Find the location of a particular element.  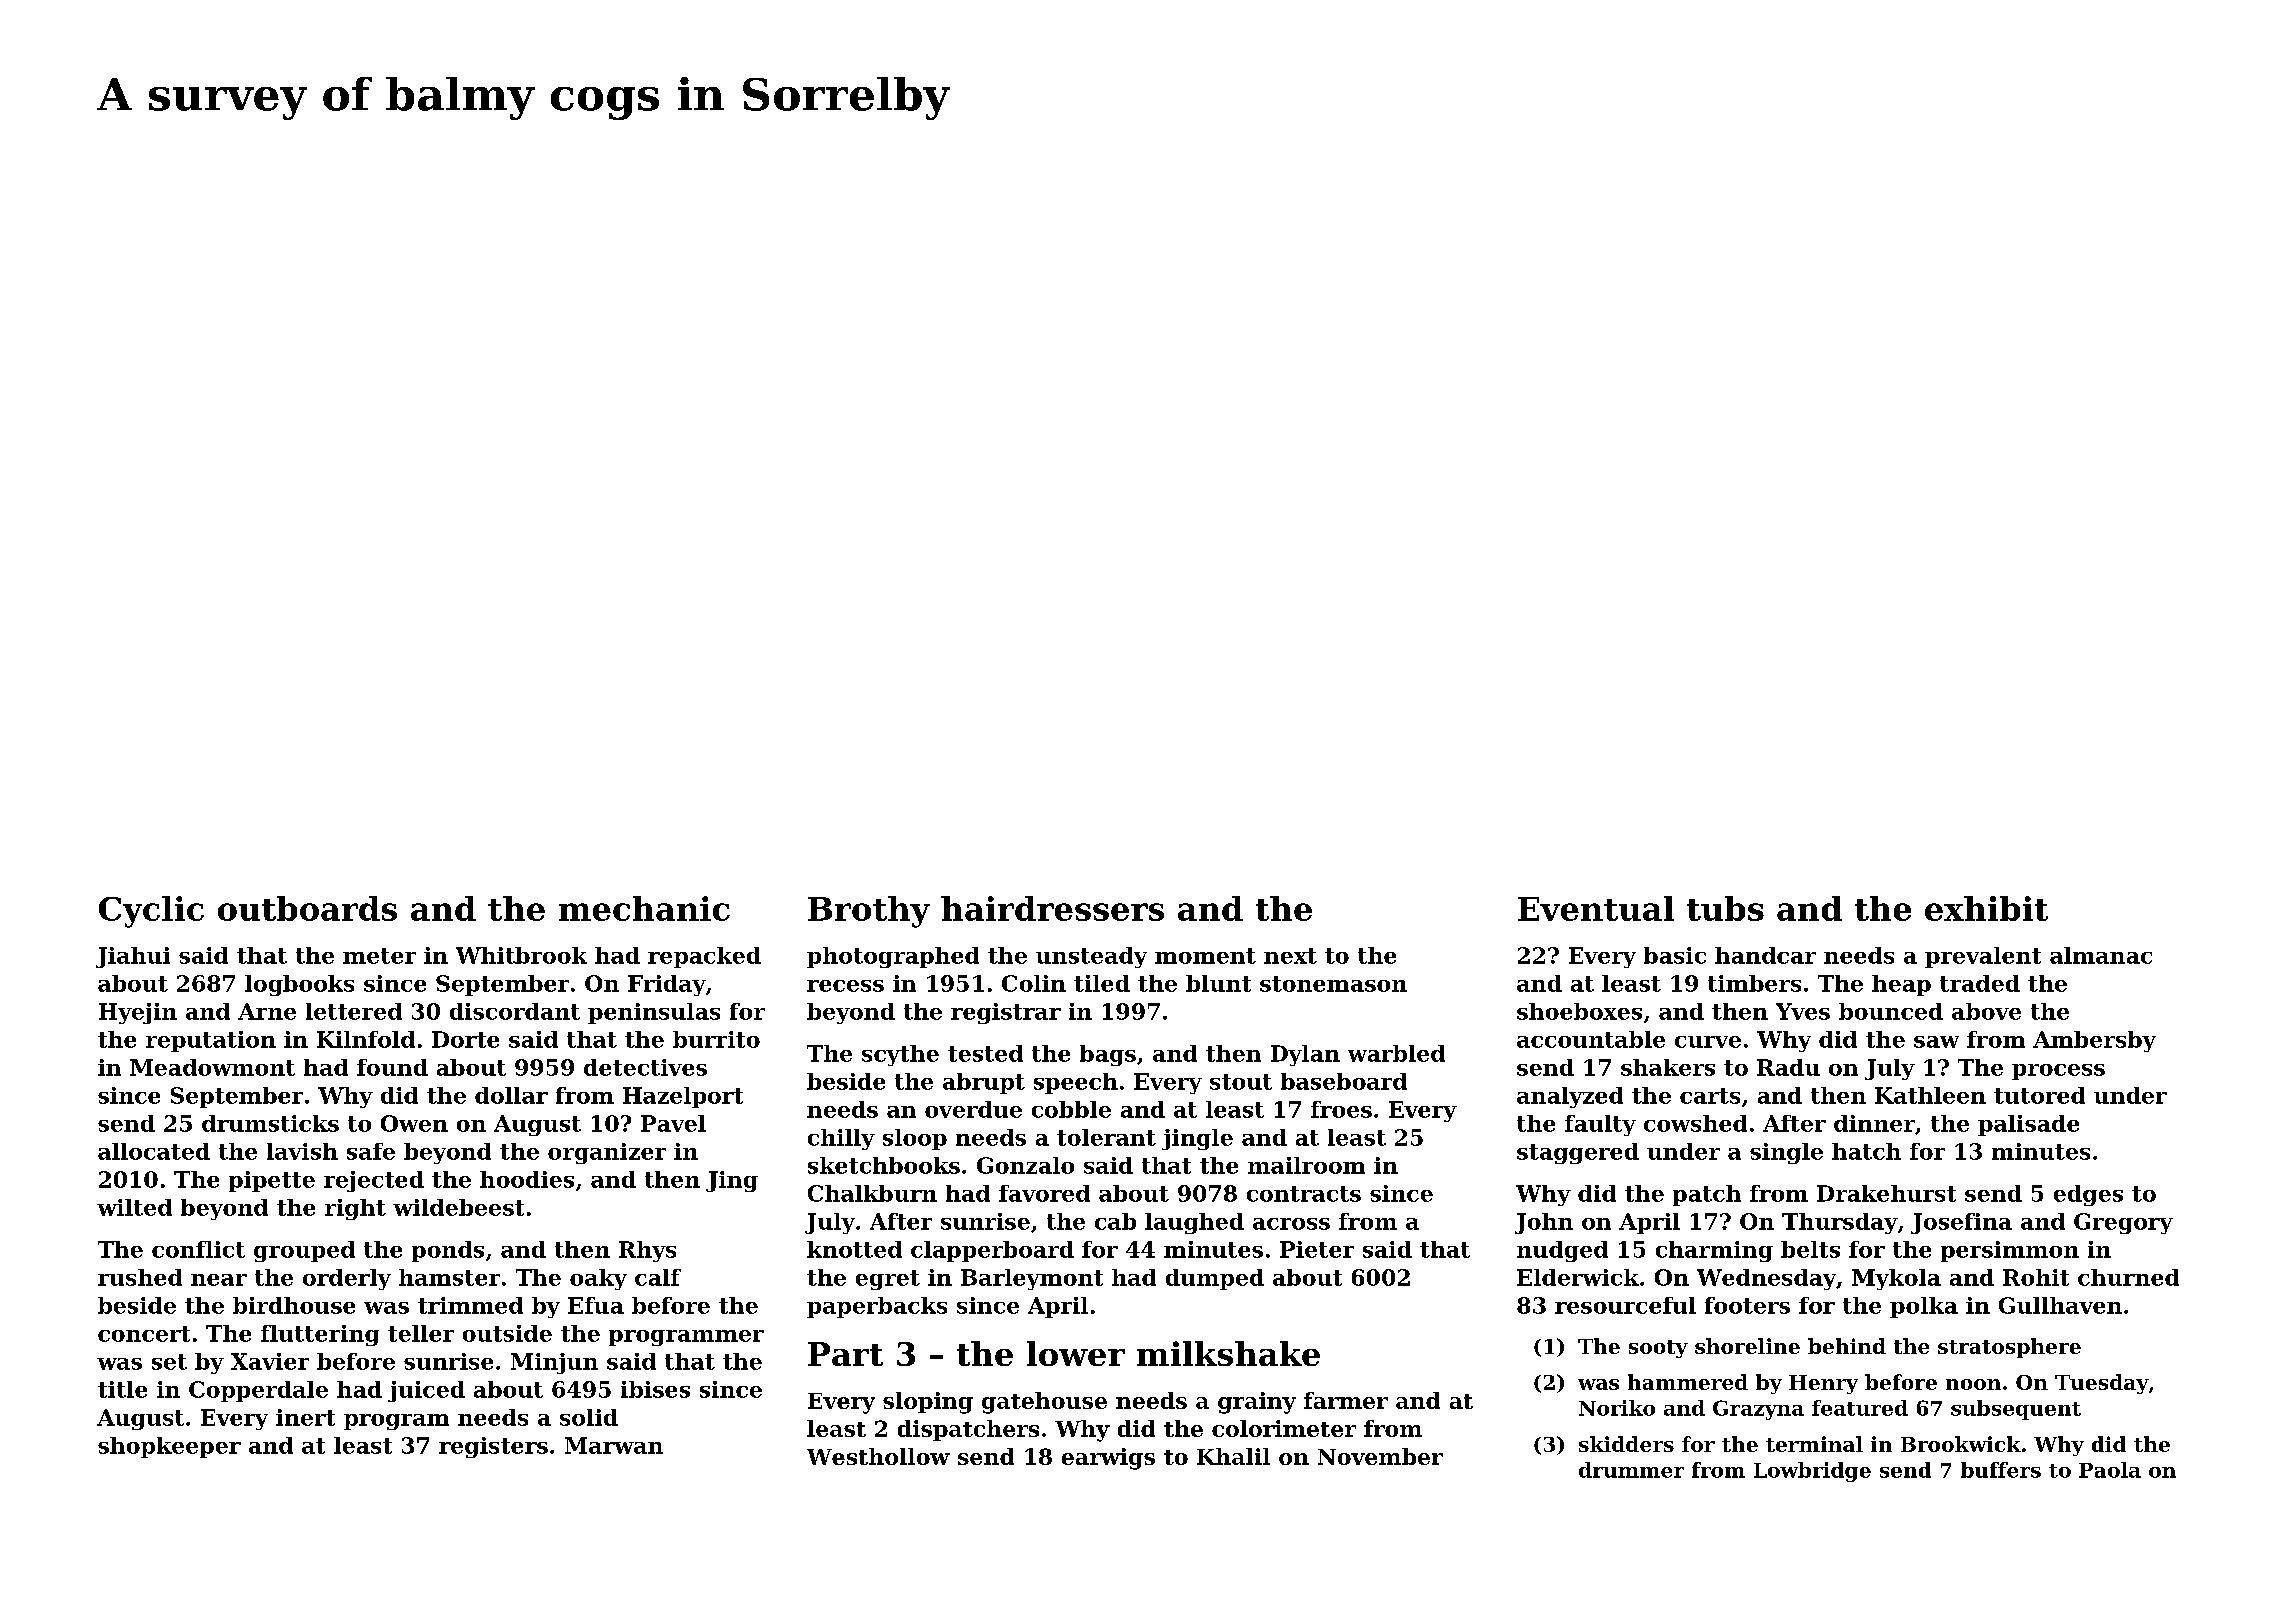

Meadowmont is located at coordinates (212, 1067).
